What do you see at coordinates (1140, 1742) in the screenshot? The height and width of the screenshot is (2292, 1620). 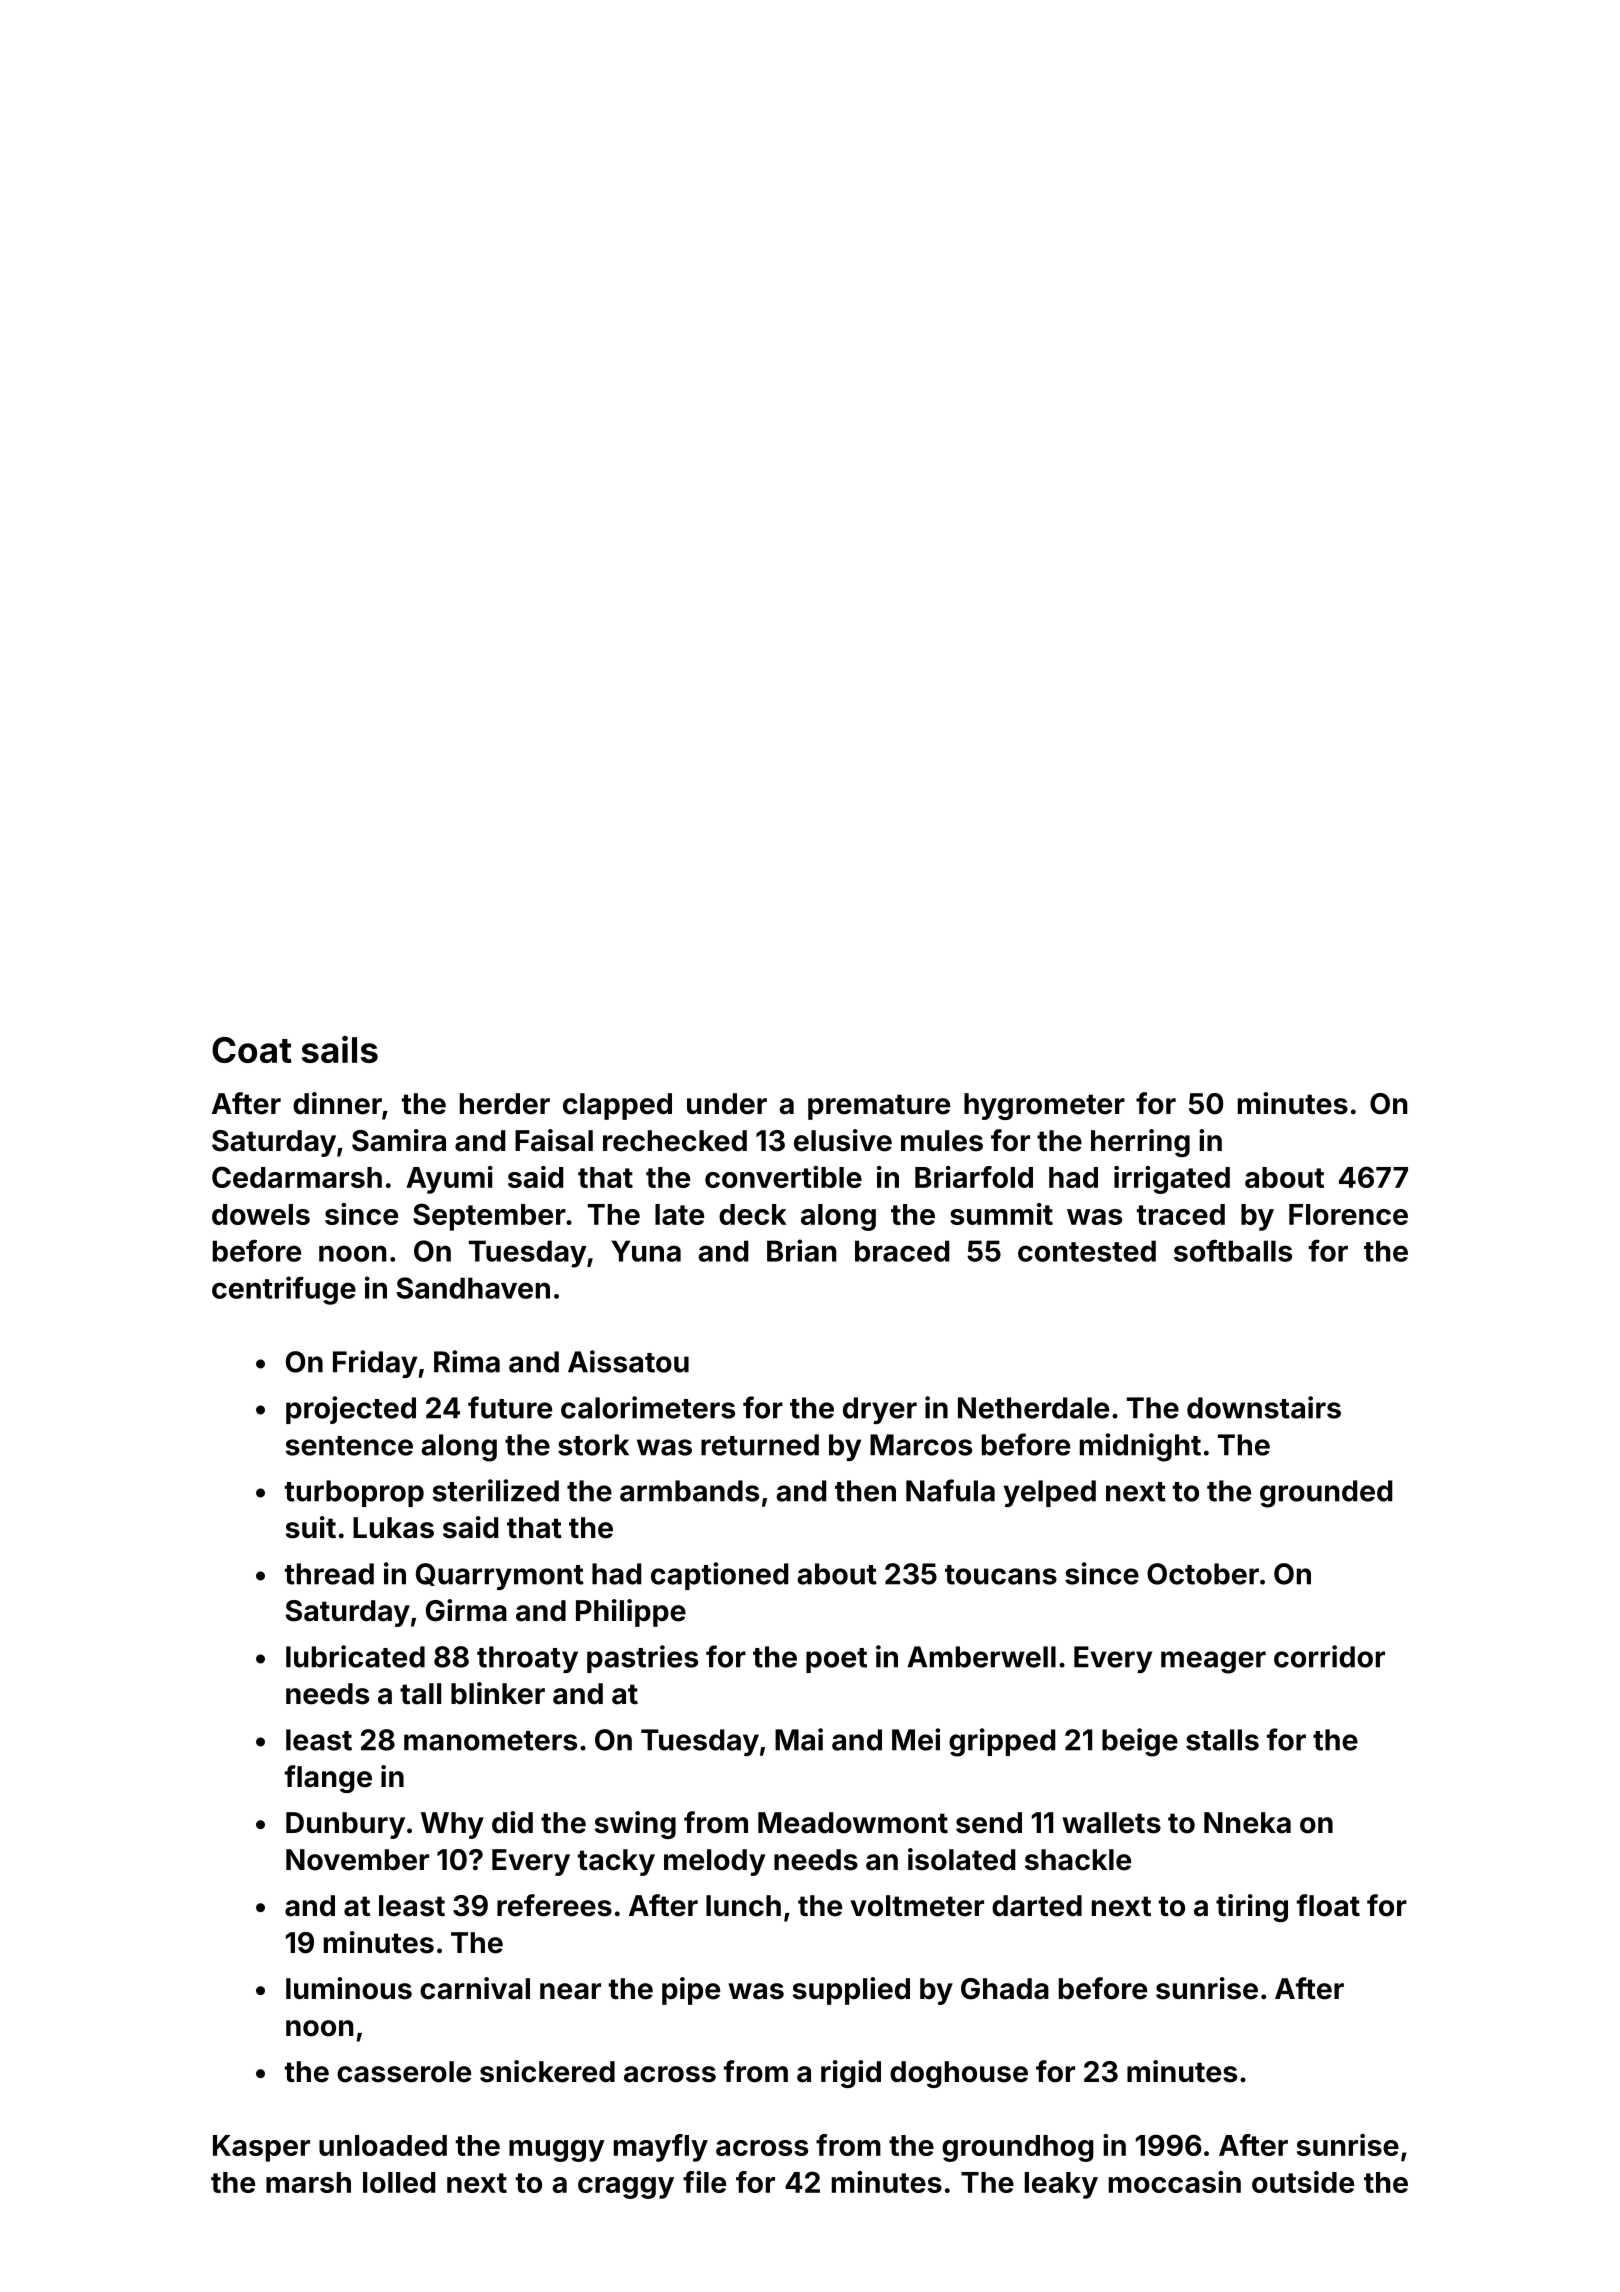 I see `beige` at bounding box center [1140, 1742].
